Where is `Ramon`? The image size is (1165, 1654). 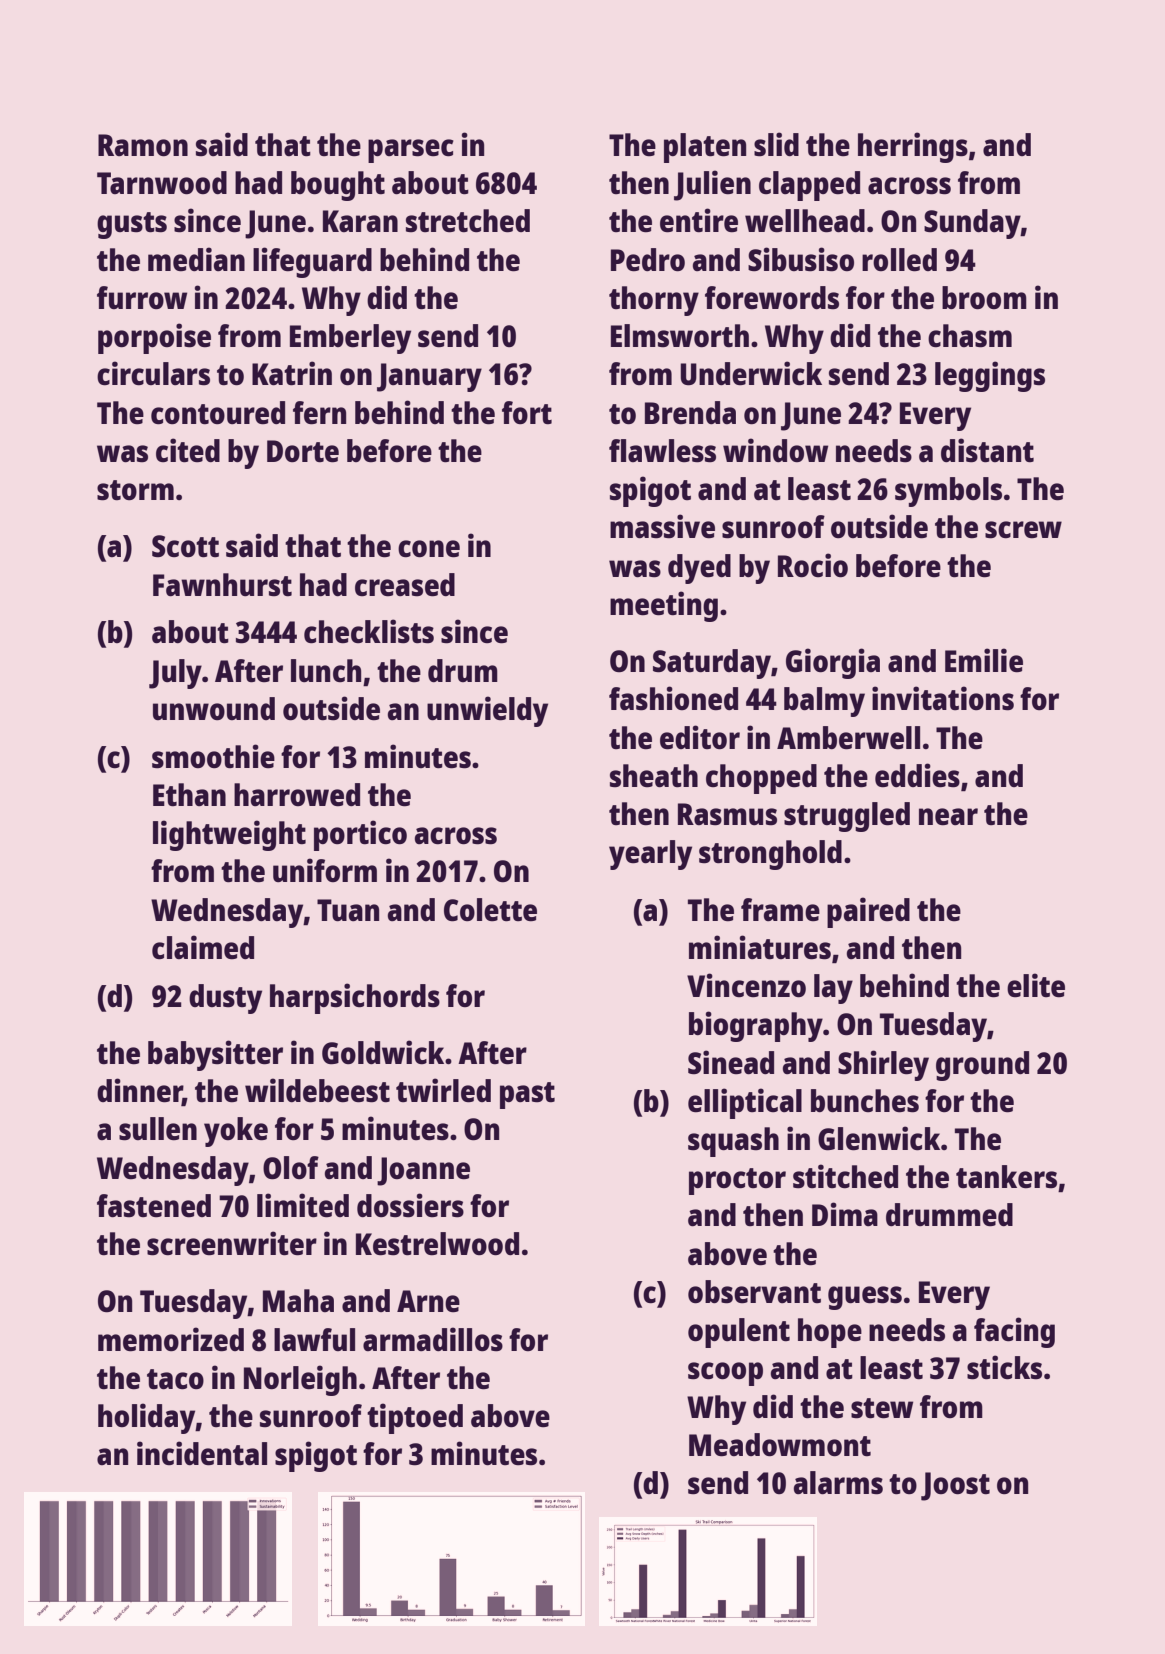
Ramon is located at coordinates (143, 145).
